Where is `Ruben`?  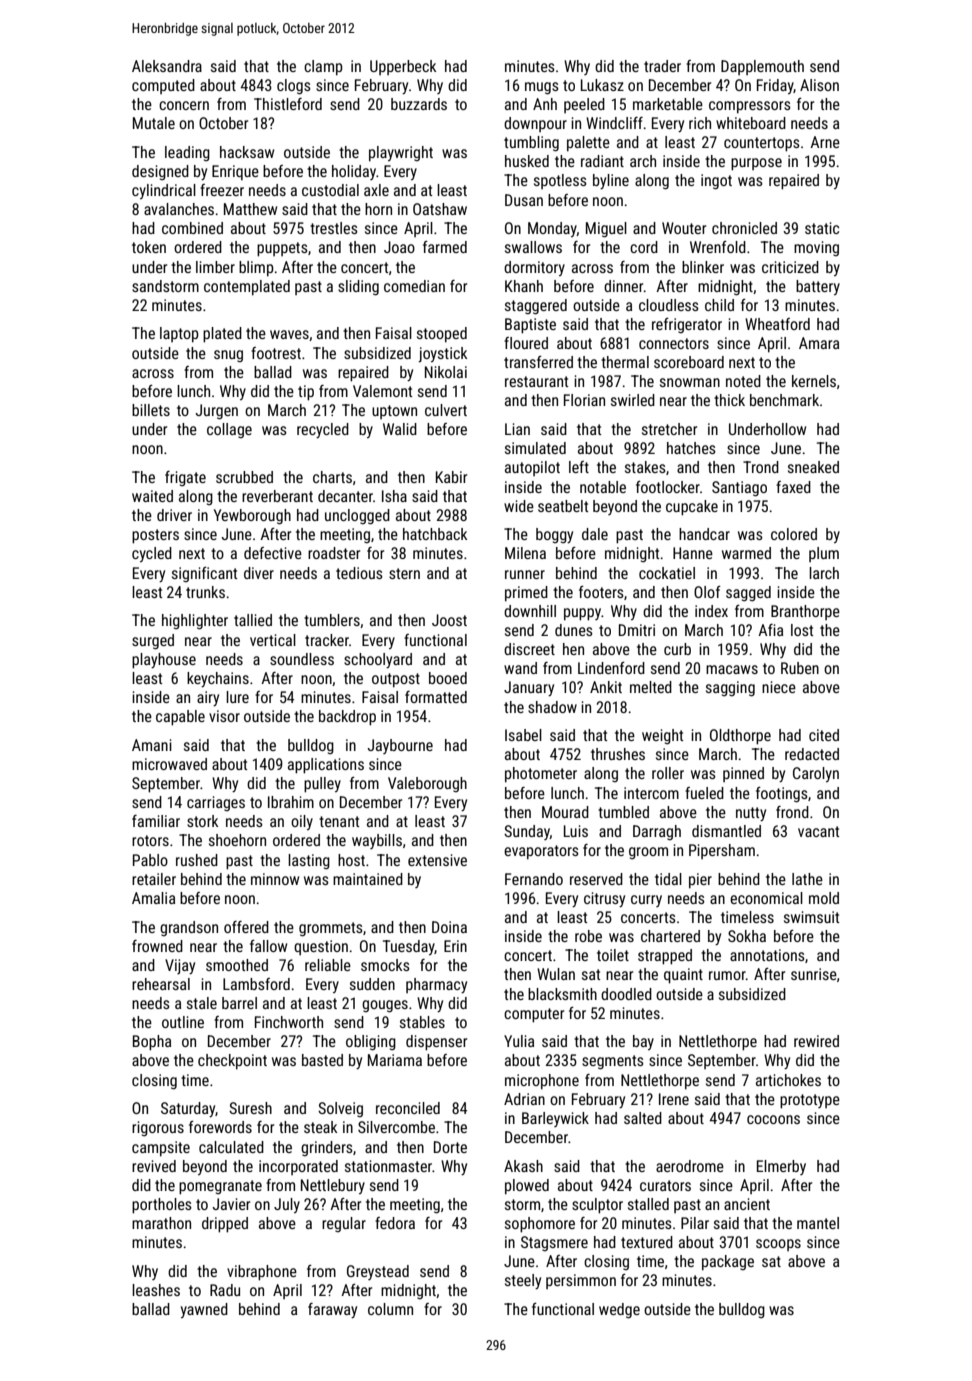 Ruben is located at coordinates (800, 668).
